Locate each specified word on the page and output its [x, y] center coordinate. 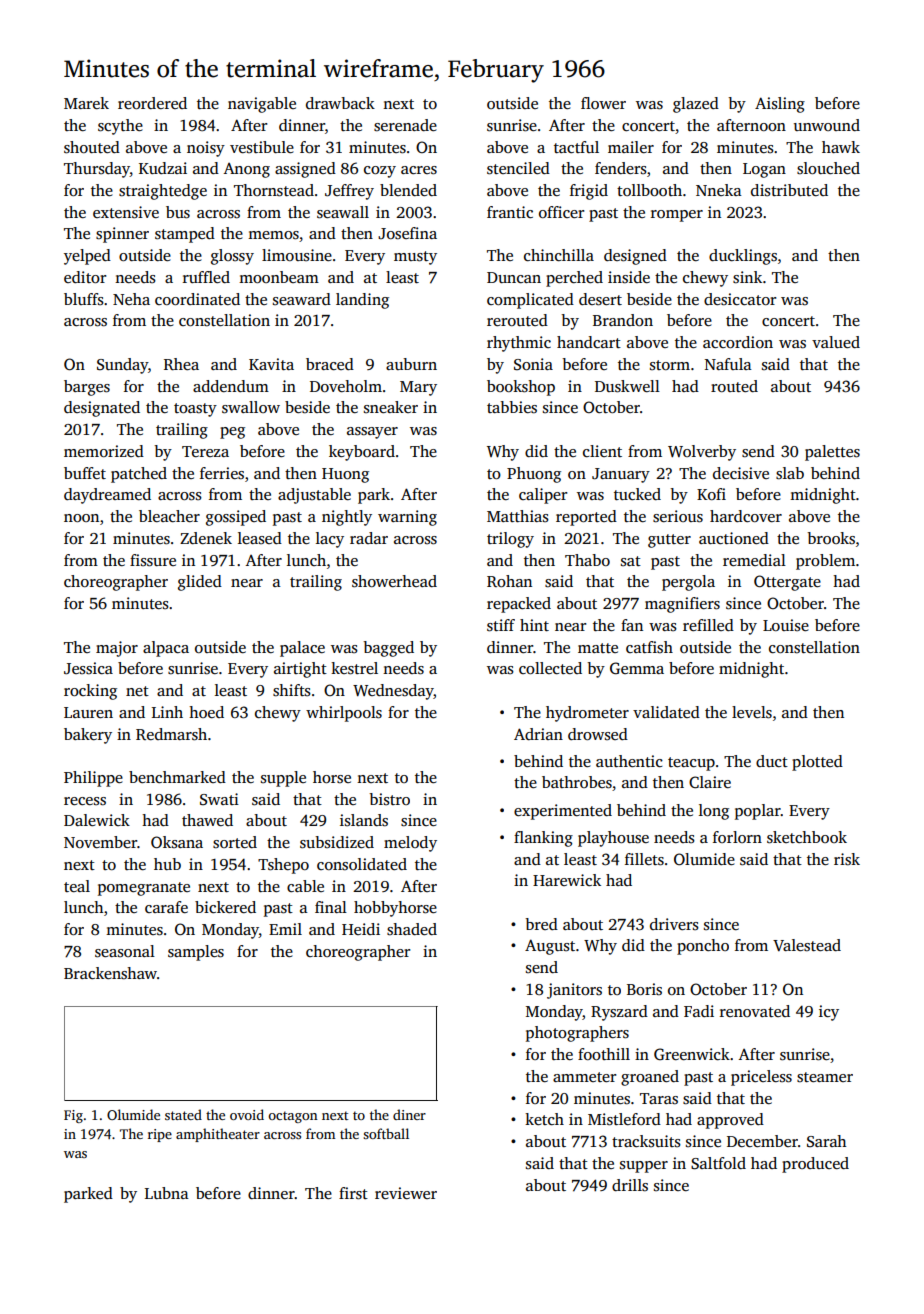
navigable [262, 105]
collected [550, 668]
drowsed [598, 734]
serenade [405, 125]
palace [302, 649]
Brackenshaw [110, 973]
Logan [764, 170]
